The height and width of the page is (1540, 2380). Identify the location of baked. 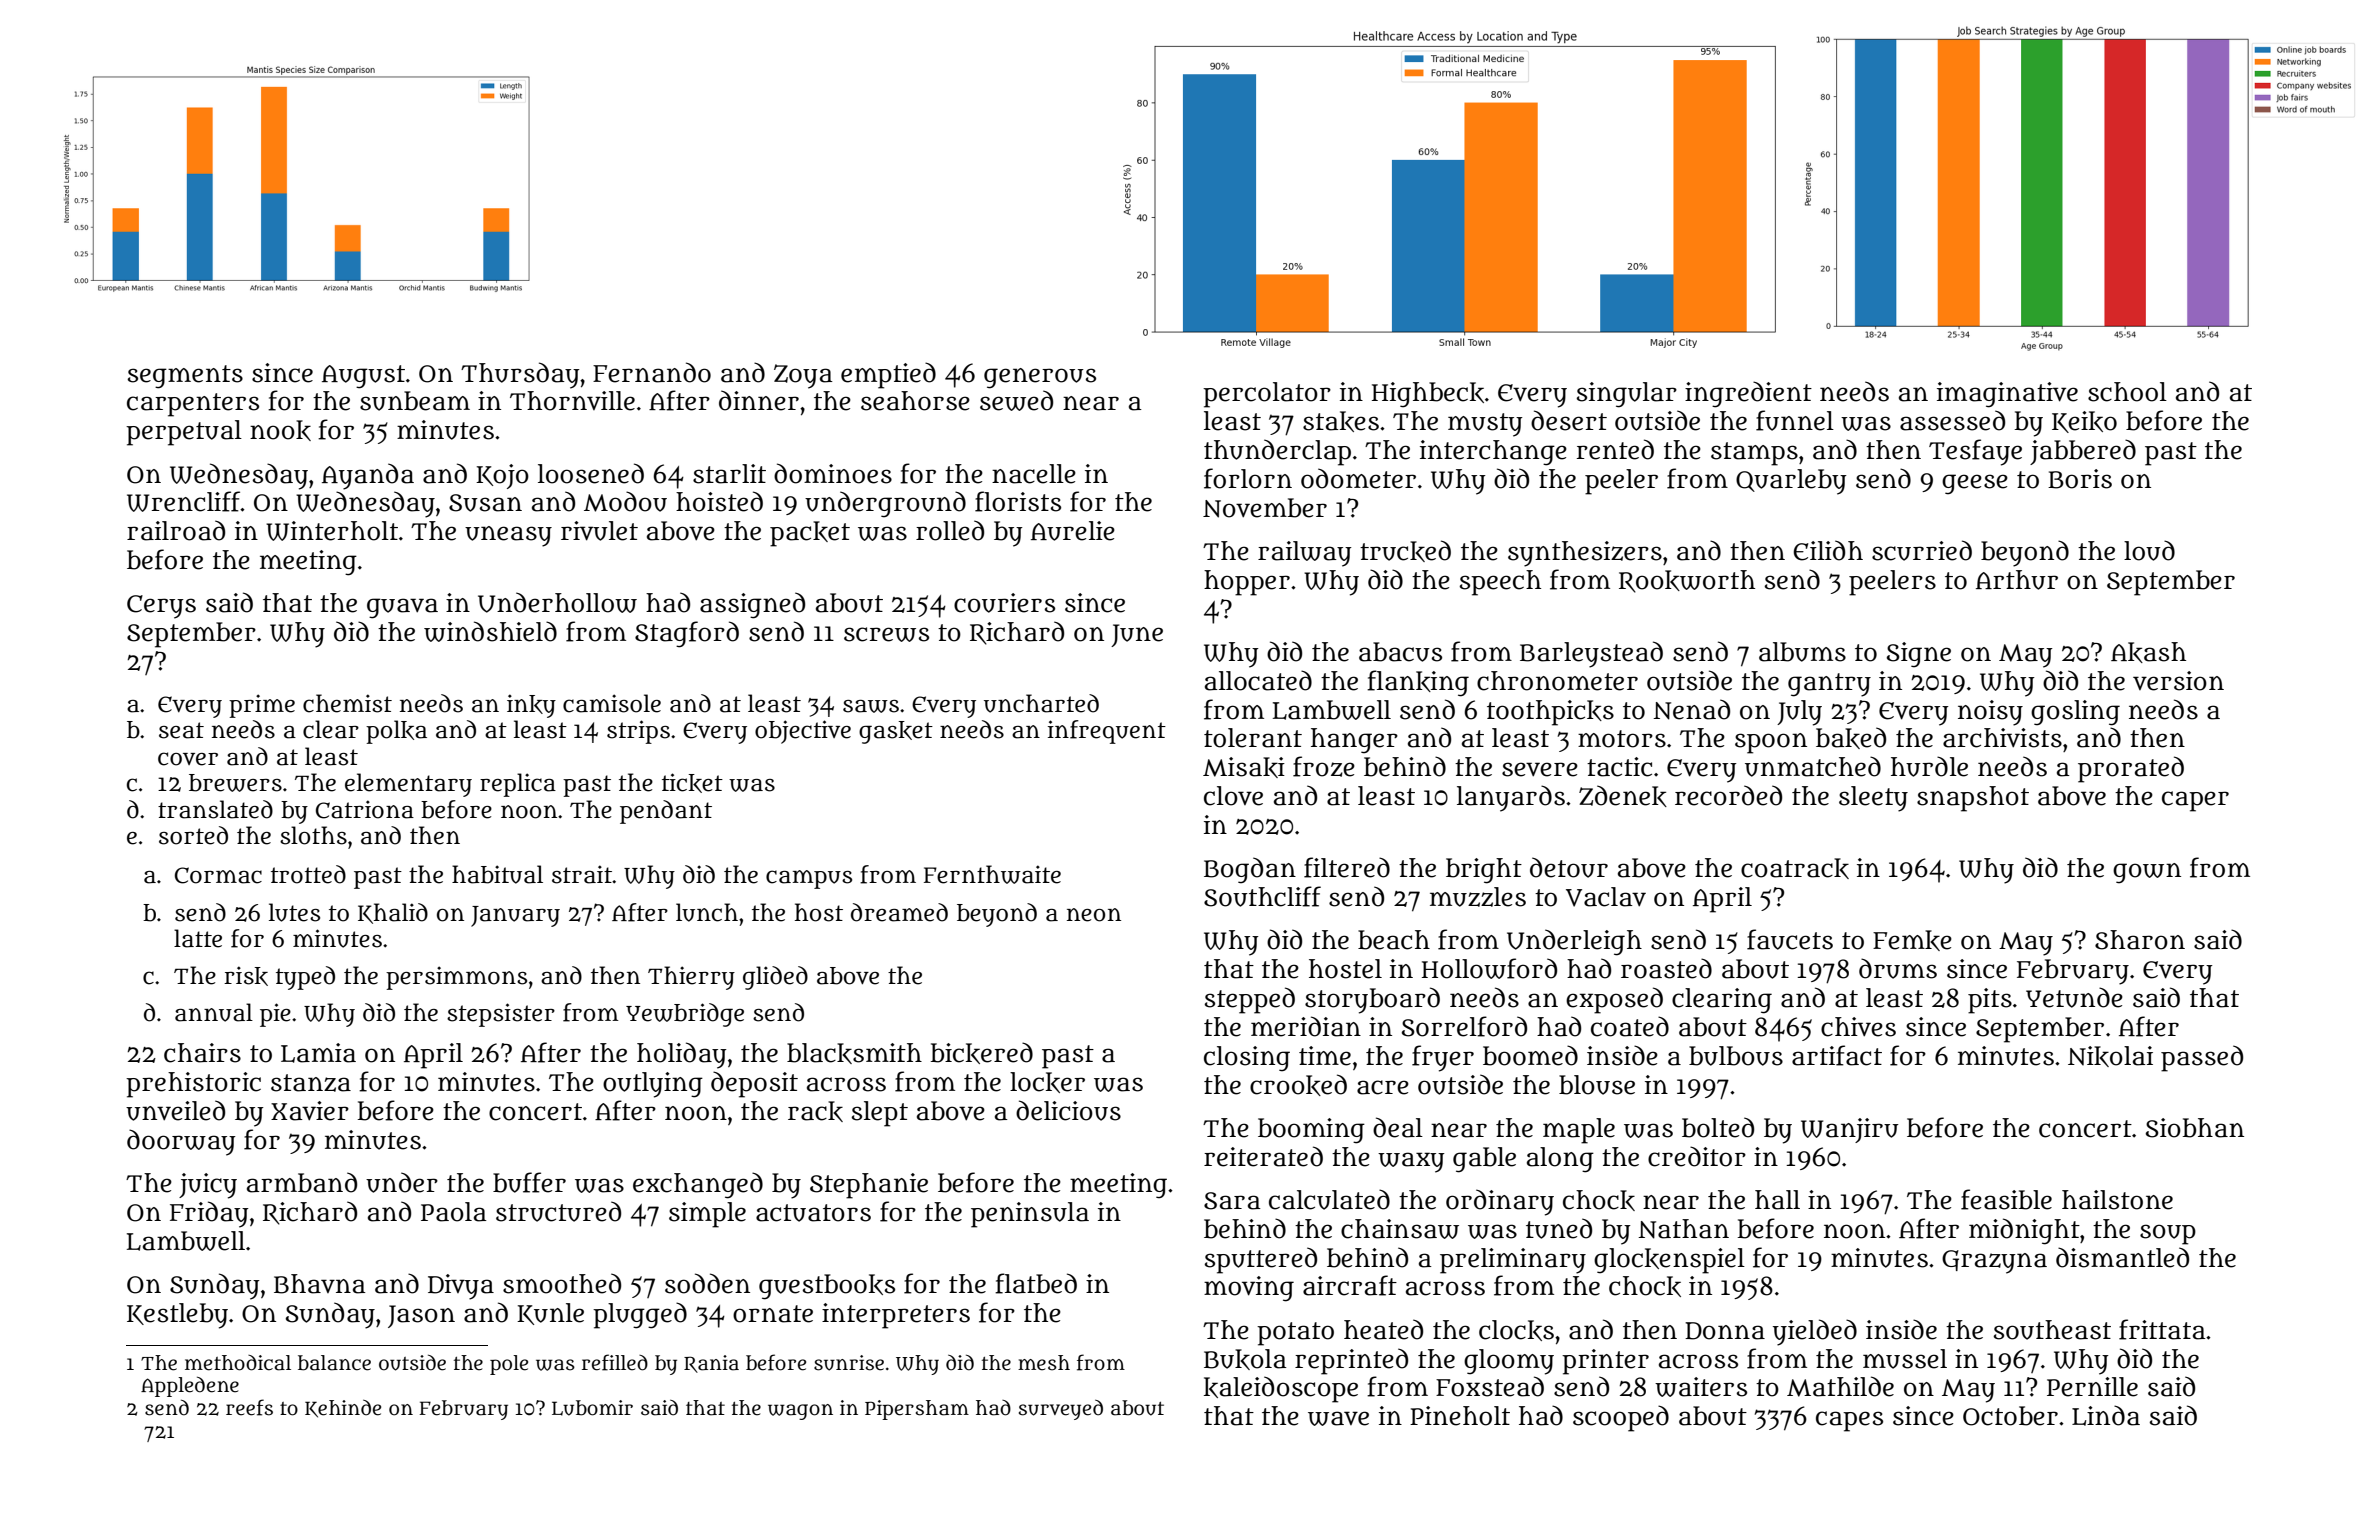
(1851, 738).
